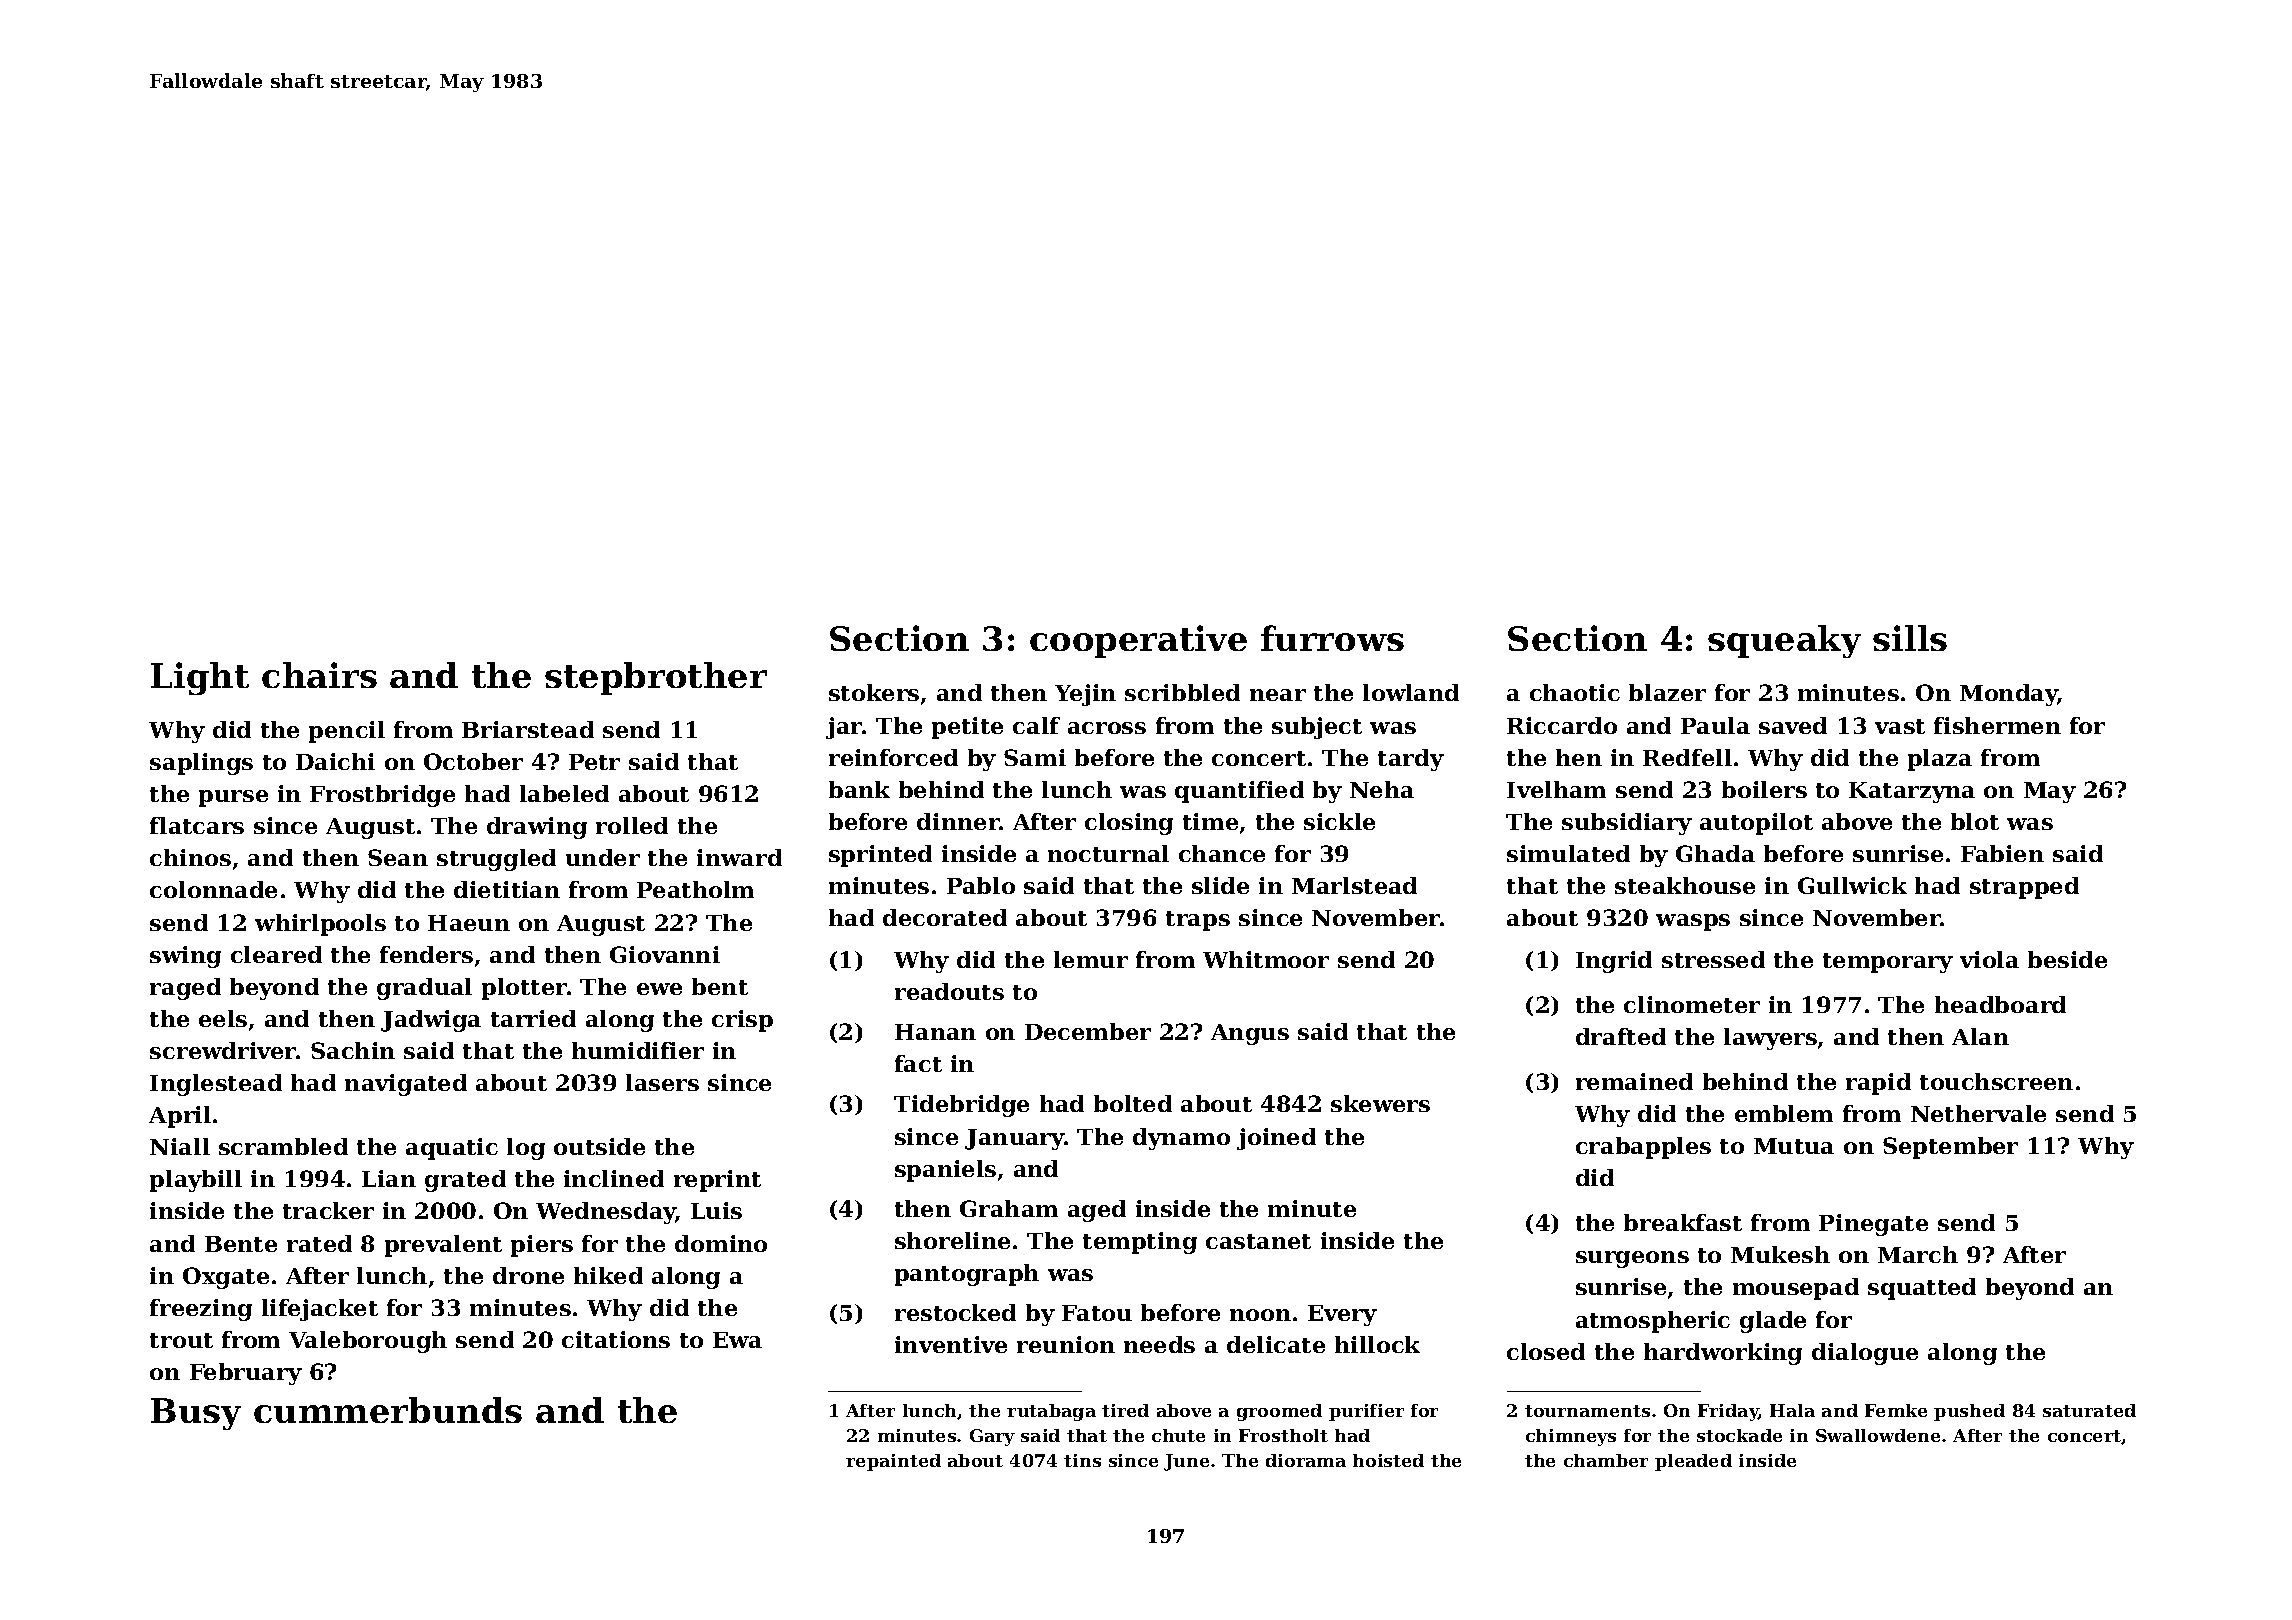 This screenshot has height=1620, width=2292. I want to click on cooperative, so click(1138, 641).
